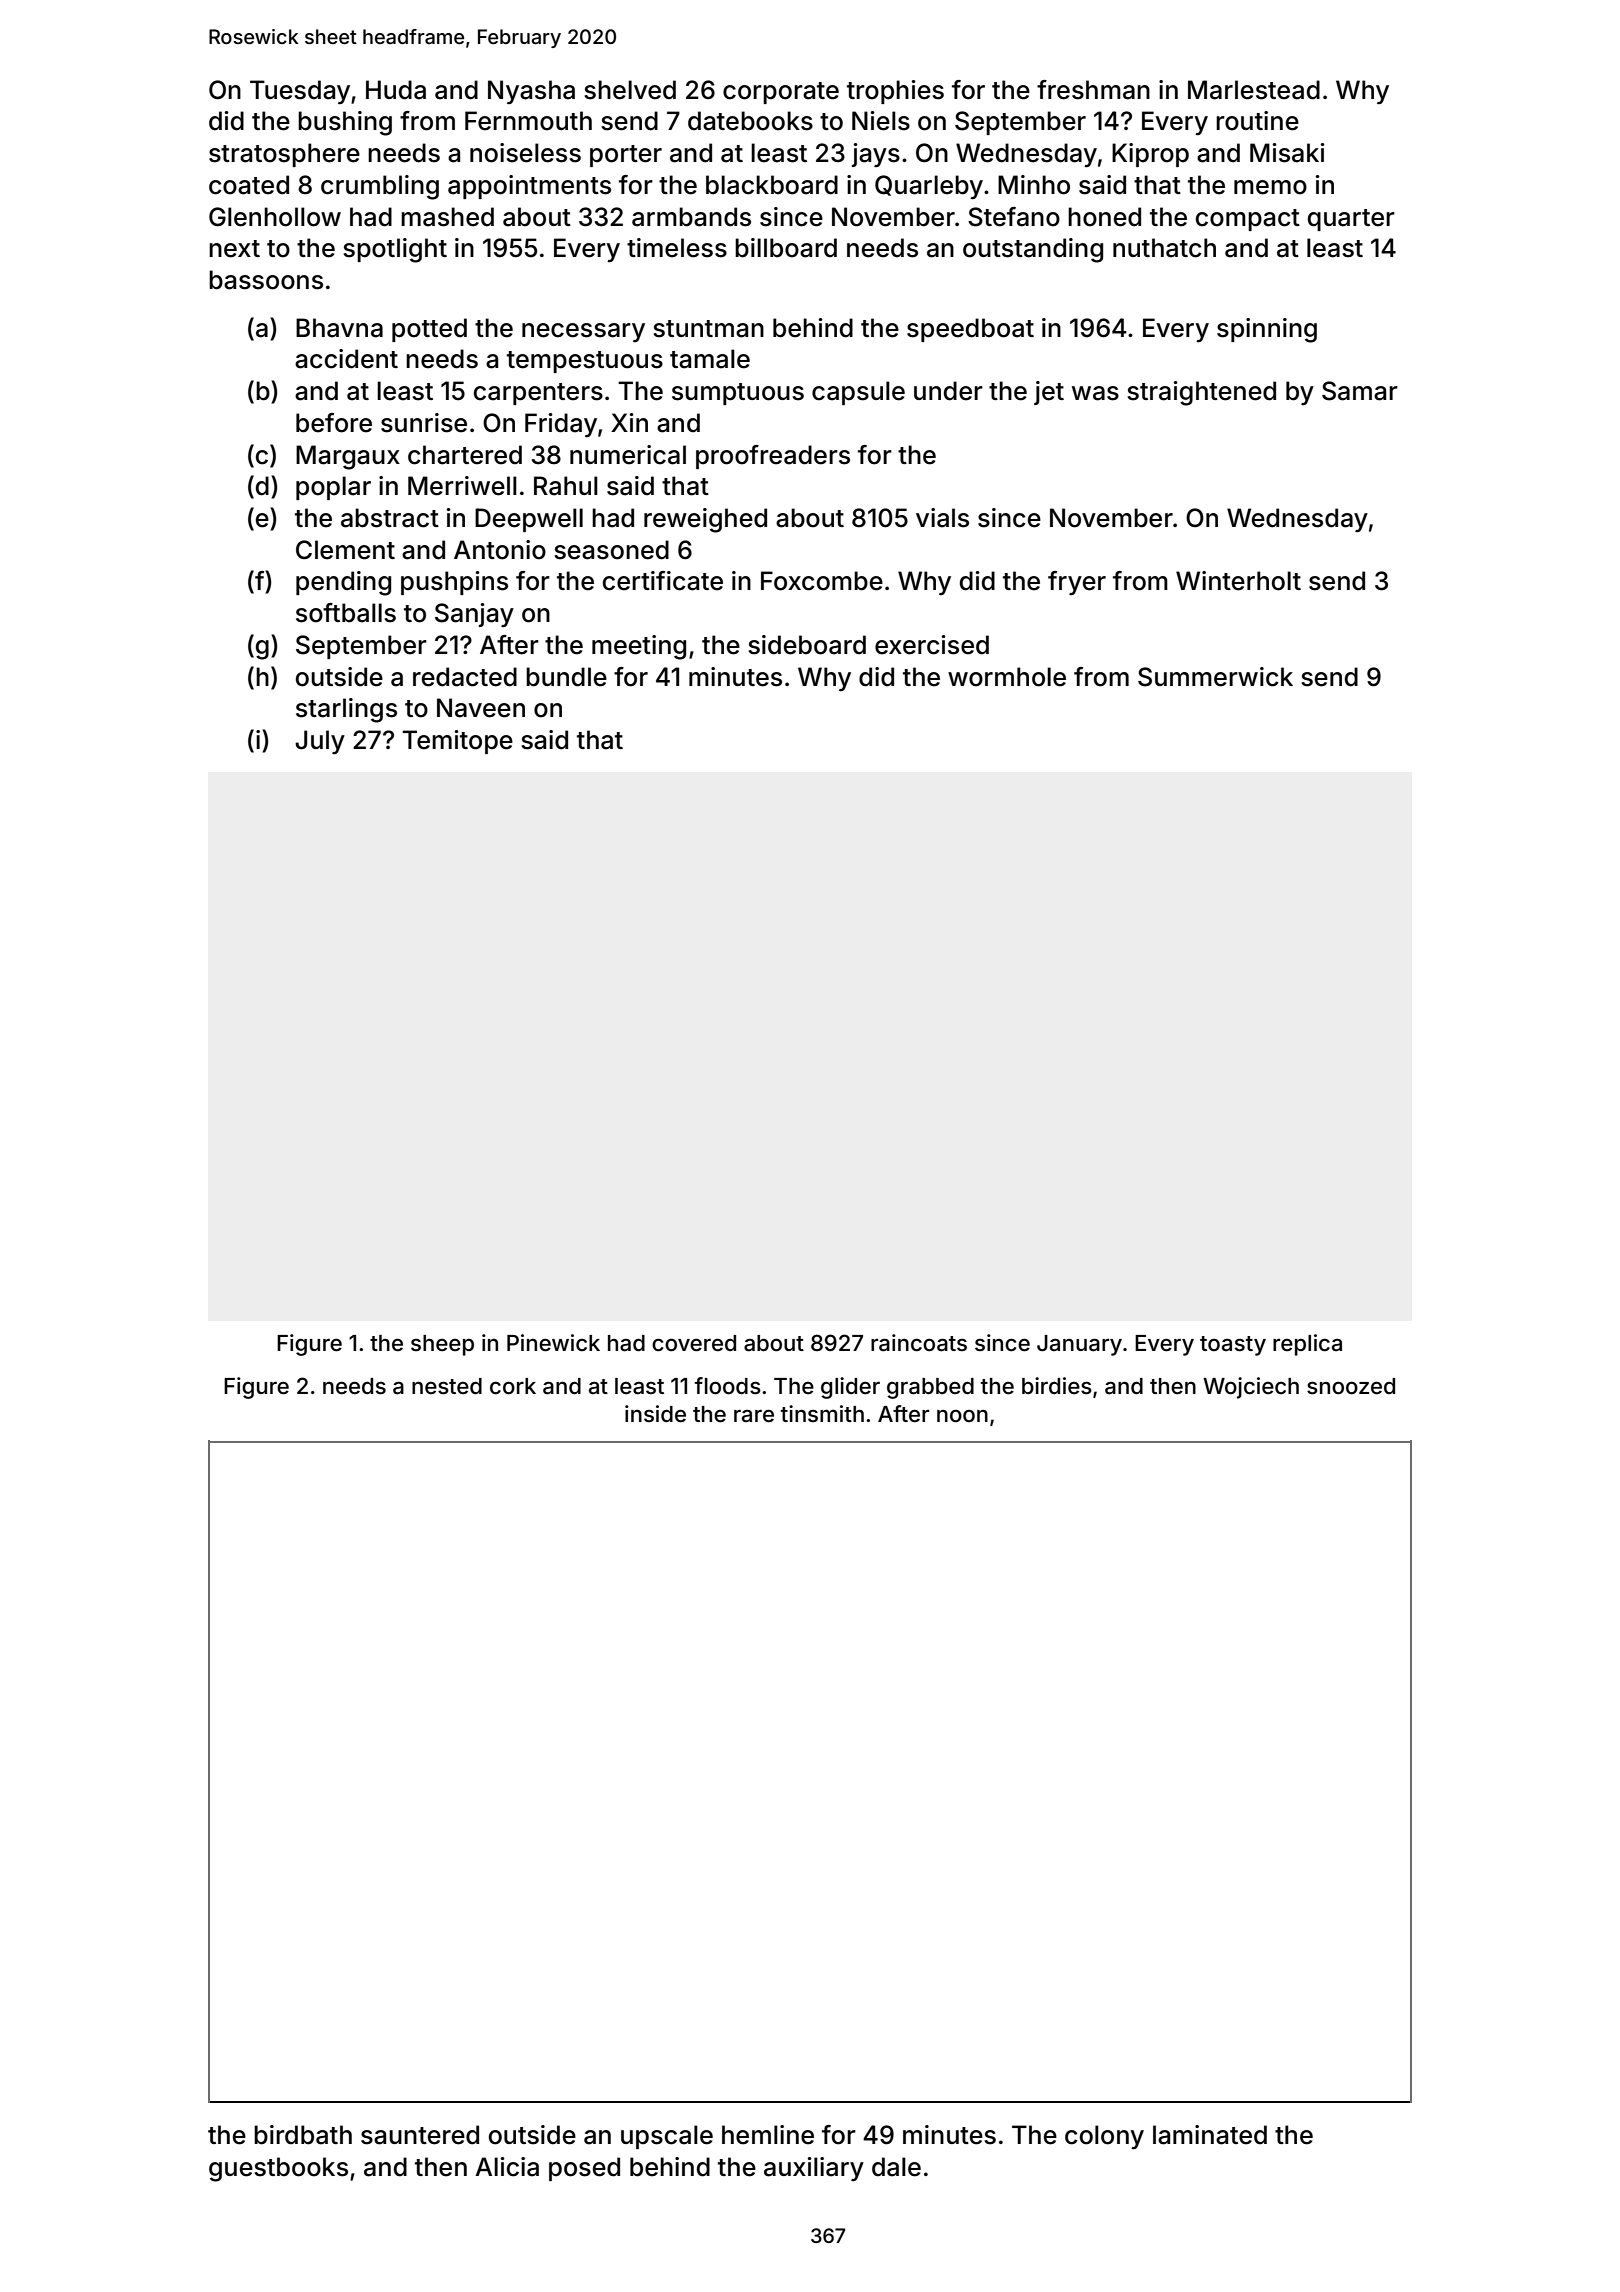 This document has width=1620, height=2292. I want to click on corporate, so click(781, 93).
